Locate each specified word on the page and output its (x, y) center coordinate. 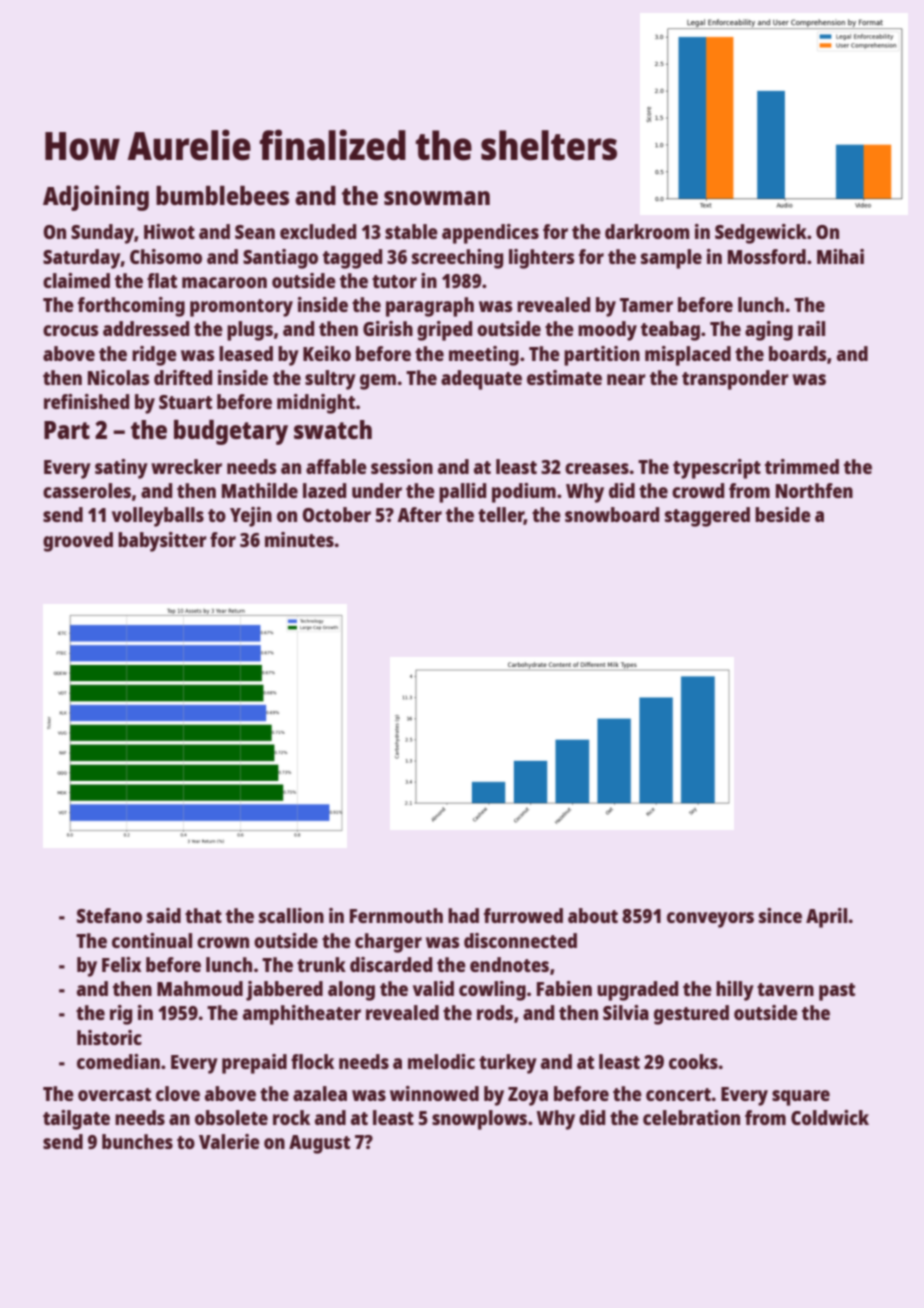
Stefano (109, 915)
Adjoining (96, 198)
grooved (78, 542)
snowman (437, 198)
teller (501, 516)
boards (797, 353)
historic (109, 1037)
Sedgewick (761, 234)
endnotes (509, 964)
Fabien (564, 988)
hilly (735, 991)
